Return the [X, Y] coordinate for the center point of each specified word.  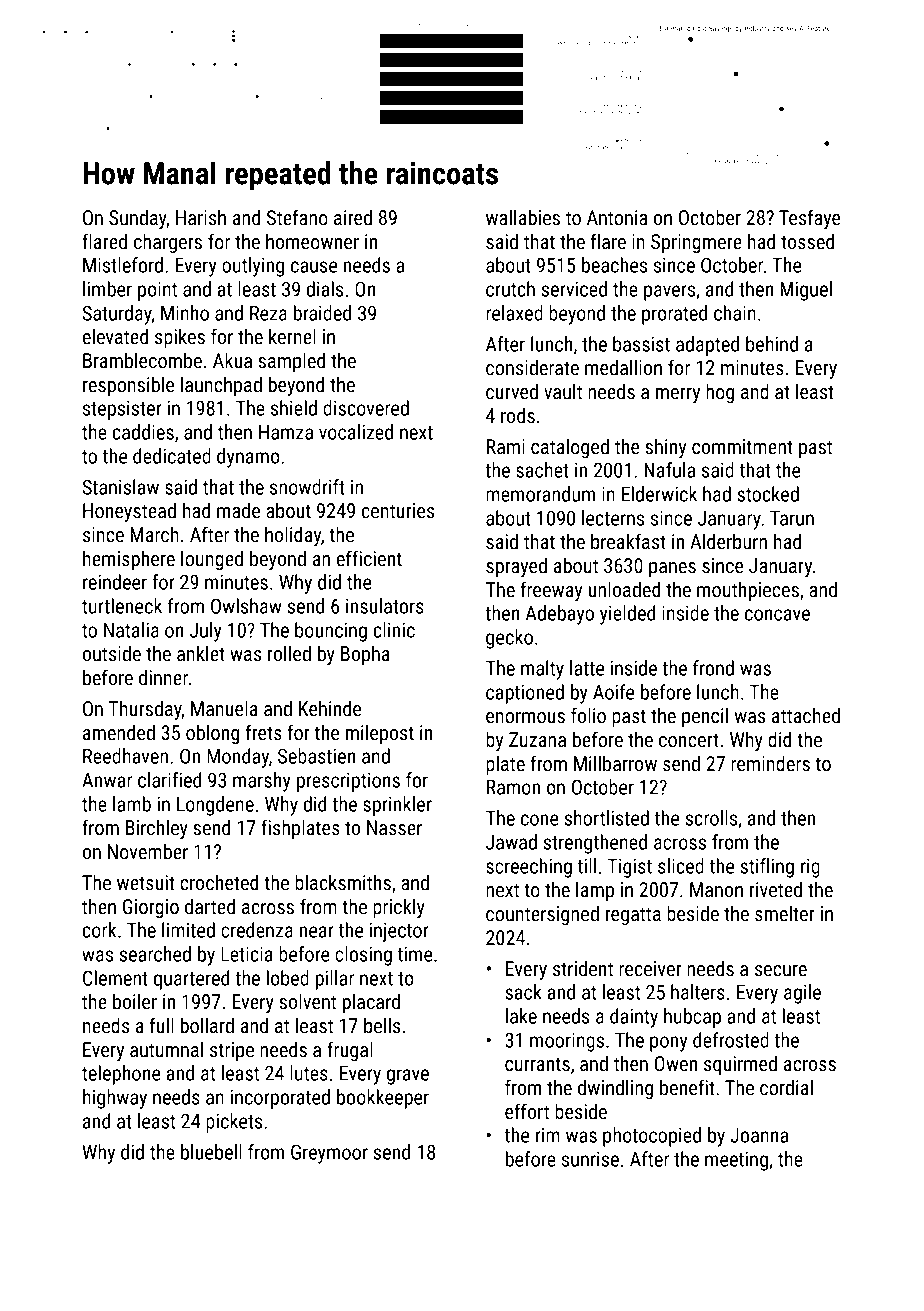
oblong [213, 734]
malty [542, 670]
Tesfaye [810, 219]
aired [353, 217]
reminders [770, 763]
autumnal [166, 1049]
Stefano [297, 217]
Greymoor [329, 1154]
